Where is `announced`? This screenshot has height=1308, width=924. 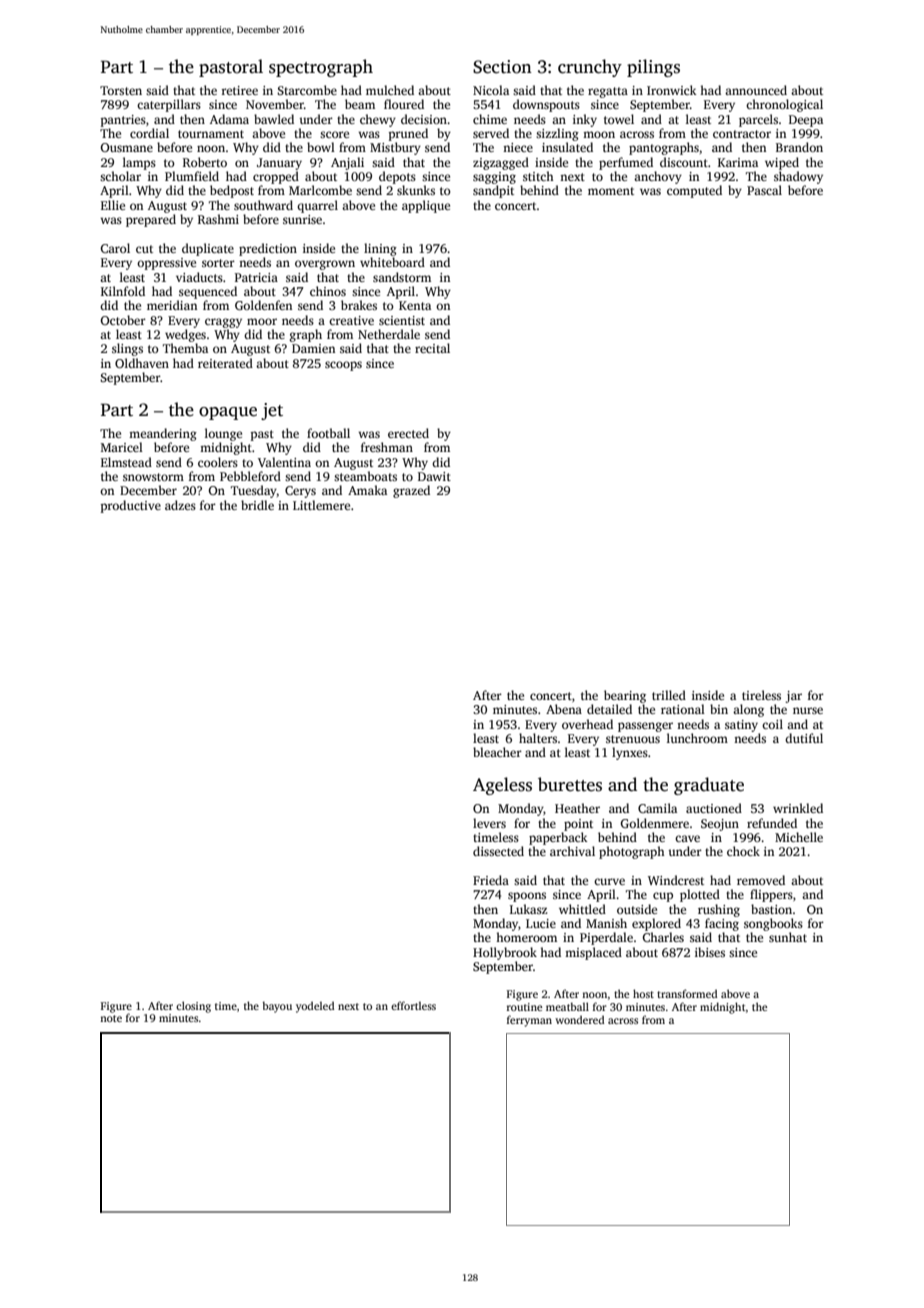 announced is located at coordinates (756, 90).
